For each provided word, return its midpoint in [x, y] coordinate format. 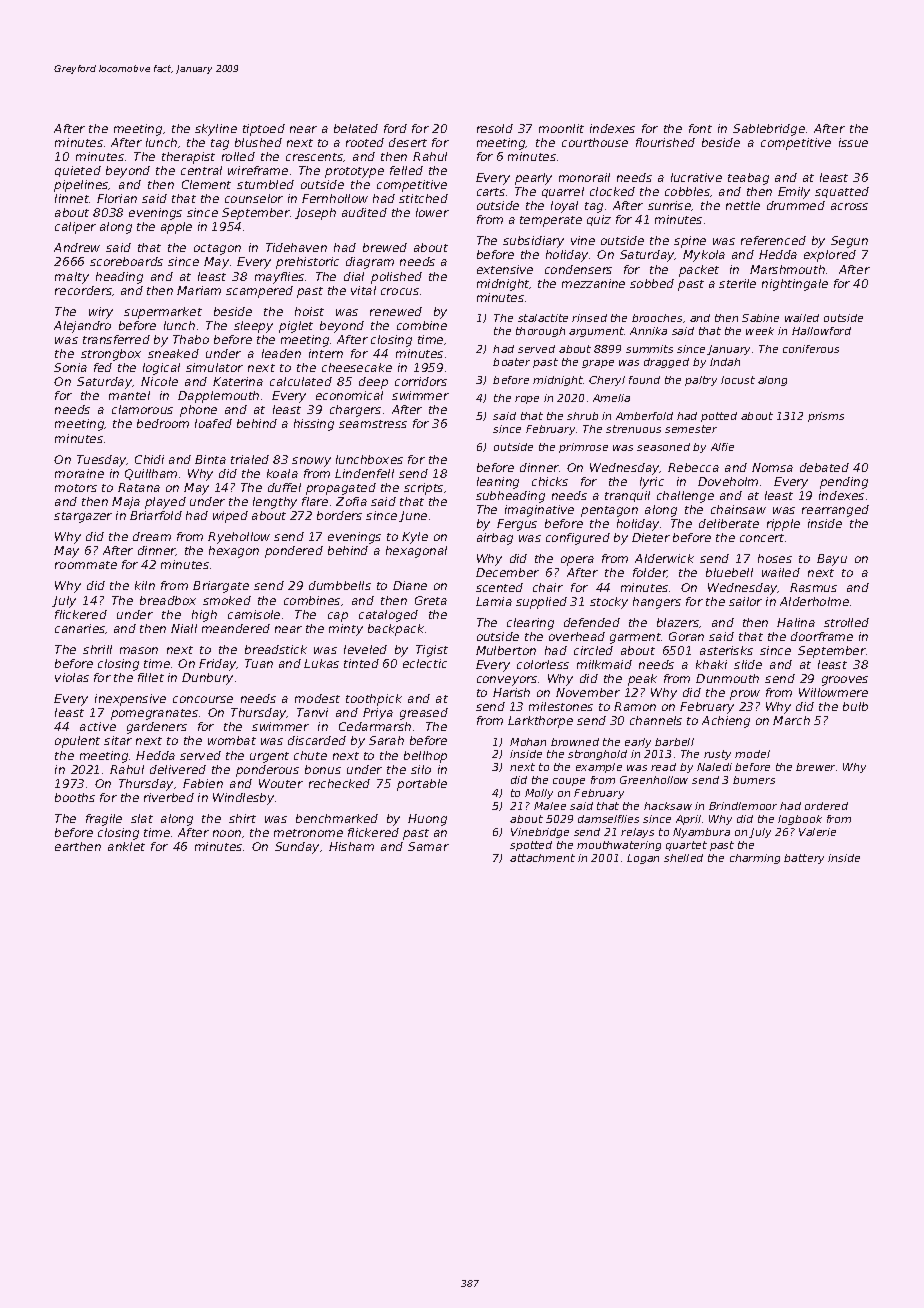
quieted [78, 171]
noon [227, 833]
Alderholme [814, 601]
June [413, 516]
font [700, 128]
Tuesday [102, 461]
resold [495, 128]
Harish [511, 692]
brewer [815, 767]
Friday [218, 665]
